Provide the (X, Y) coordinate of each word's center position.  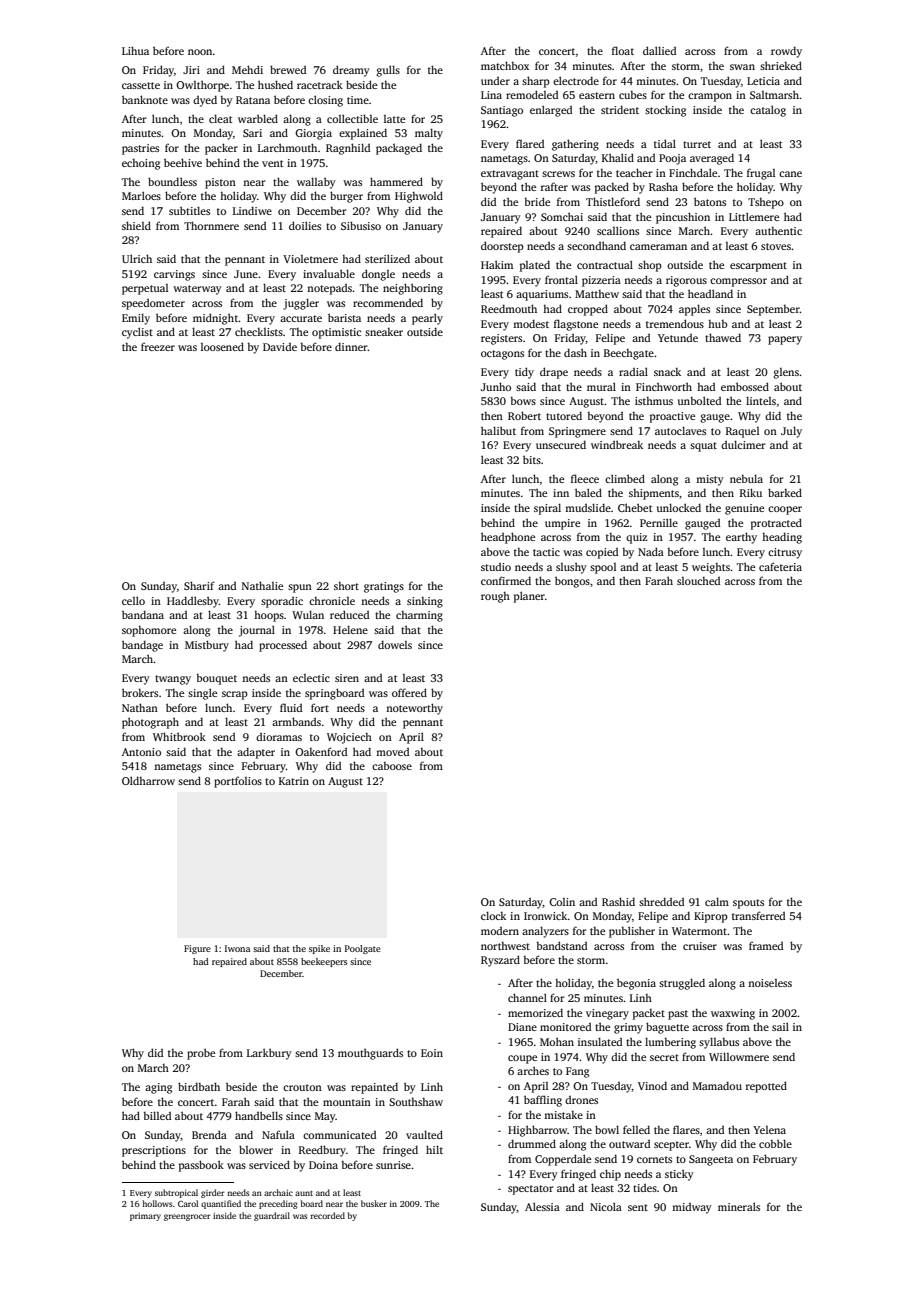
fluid (291, 707)
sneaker (384, 332)
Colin (562, 902)
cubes (633, 95)
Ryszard (500, 961)
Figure (197, 949)
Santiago (502, 111)
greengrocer (187, 1217)
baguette (667, 1028)
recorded (328, 1215)
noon (200, 52)
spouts (748, 904)
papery (785, 340)
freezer (158, 346)
